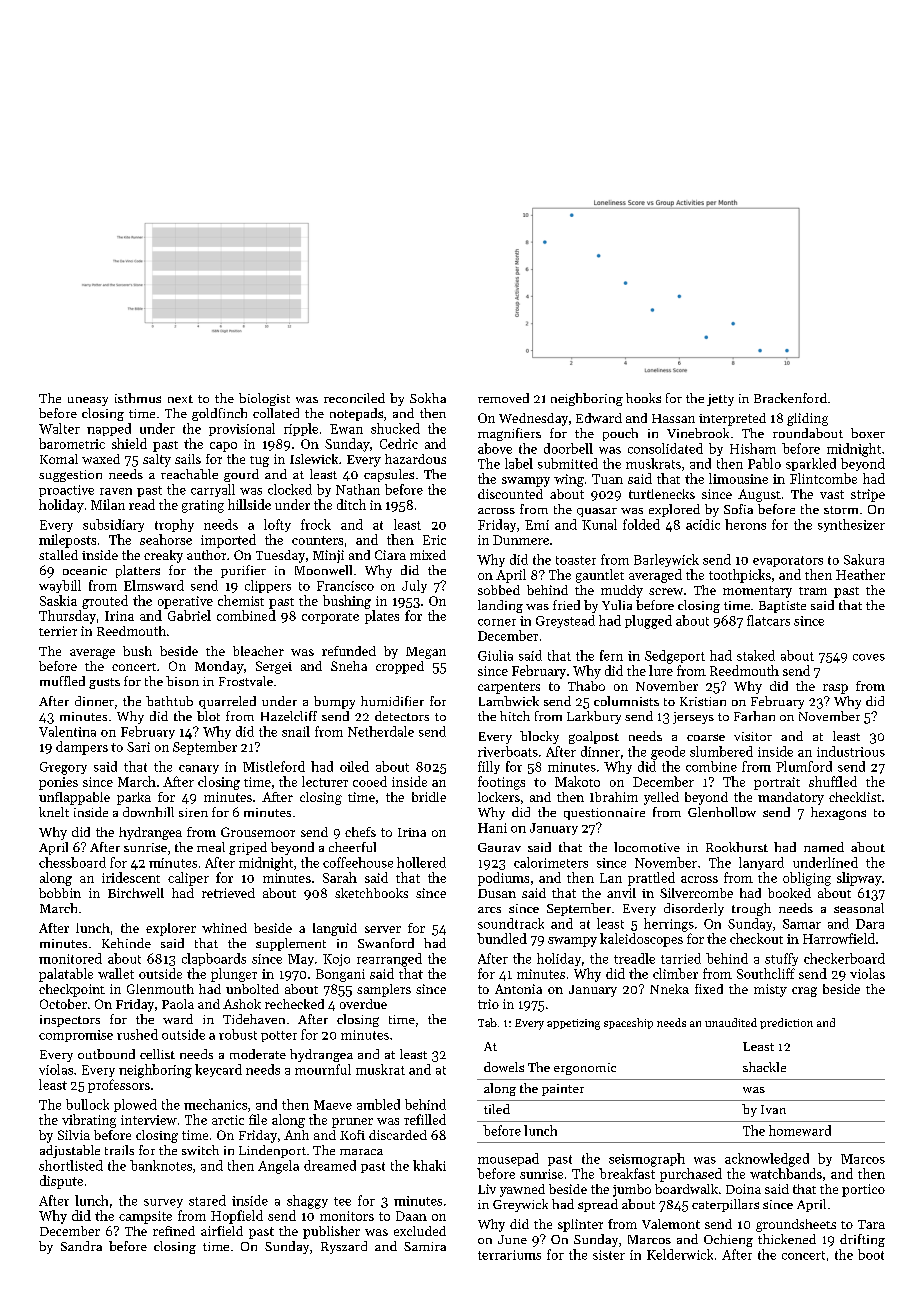 The image size is (924, 1308). I want to click on Kelderwick, so click(680, 1254).
